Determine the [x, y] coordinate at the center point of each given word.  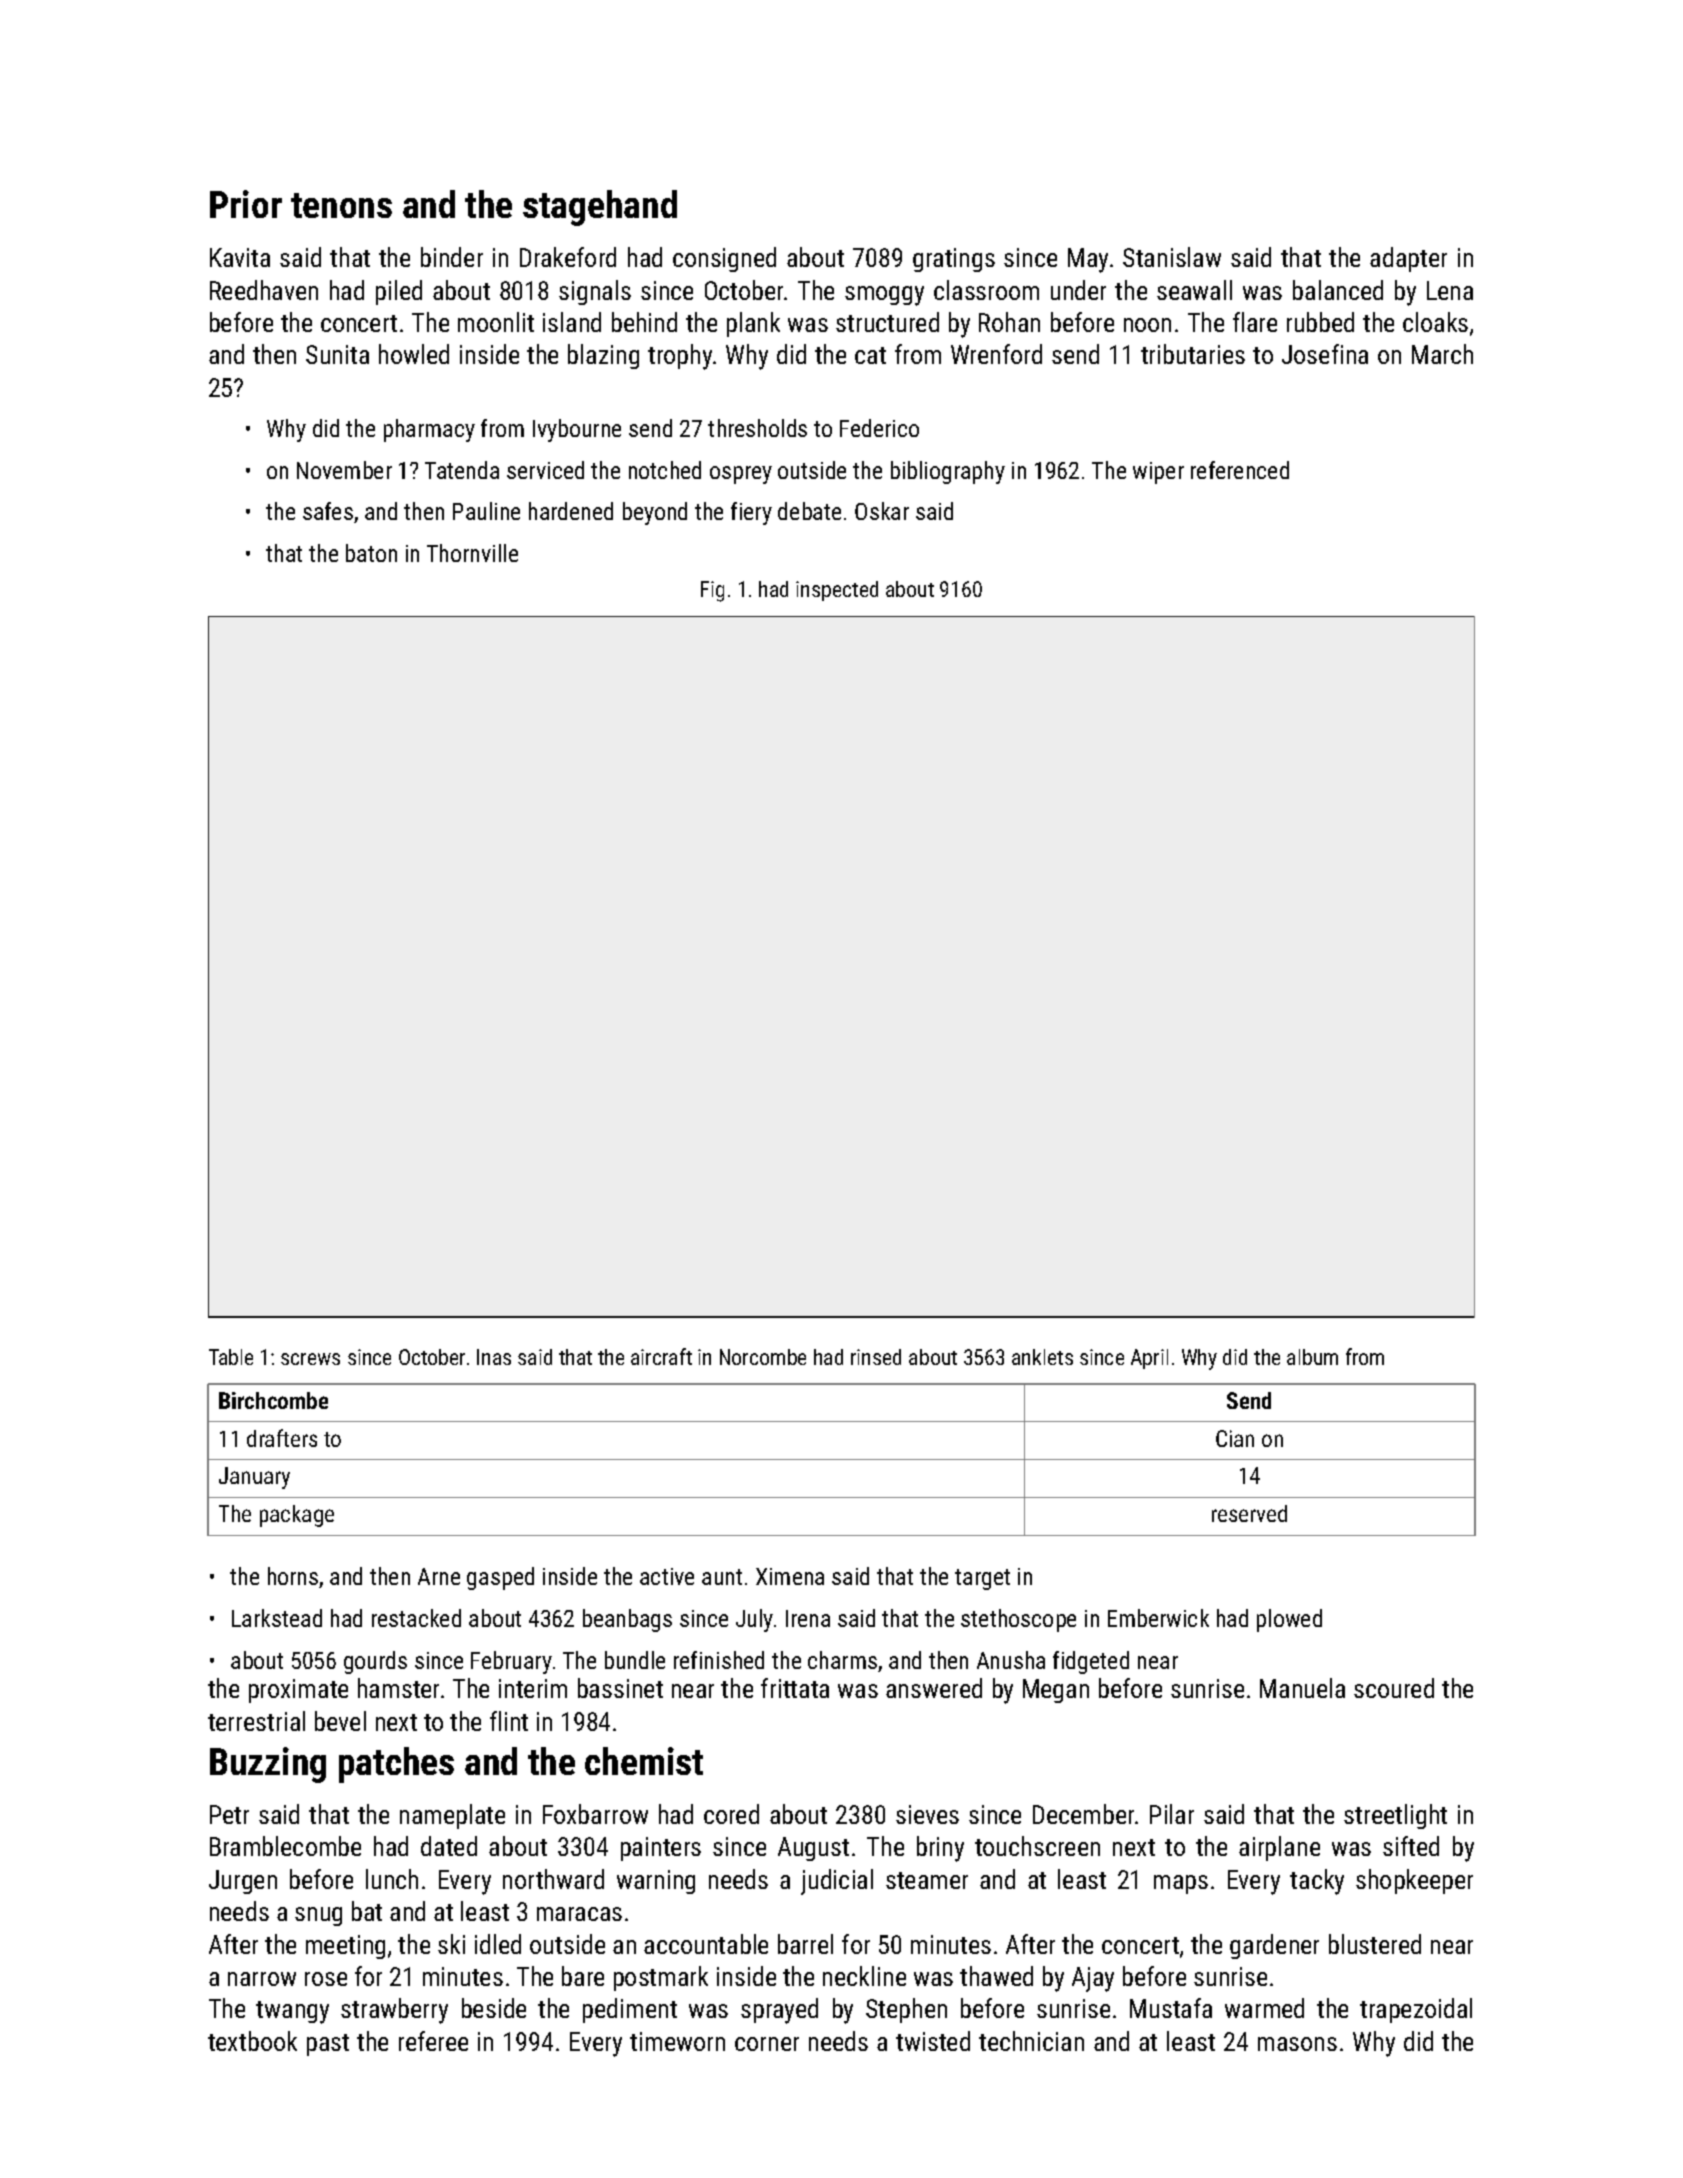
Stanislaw [1172, 257]
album [1312, 1357]
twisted [933, 2041]
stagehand [600, 208]
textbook [252, 2041]
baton [371, 553]
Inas [494, 1357]
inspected [837, 591]
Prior [246, 204]
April [1149, 1359]
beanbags [627, 1620]
